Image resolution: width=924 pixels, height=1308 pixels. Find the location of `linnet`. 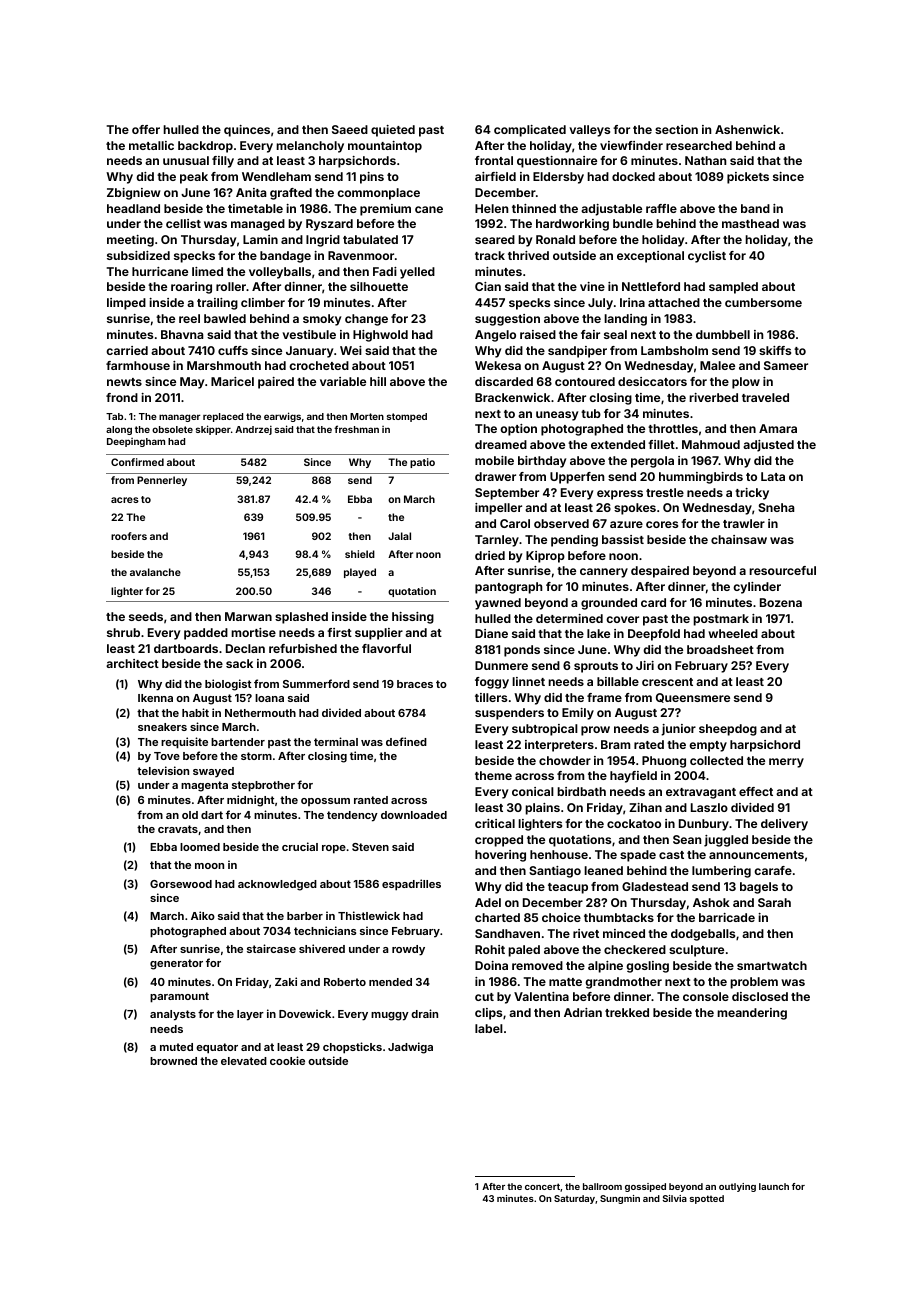

linnet is located at coordinates (528, 681).
